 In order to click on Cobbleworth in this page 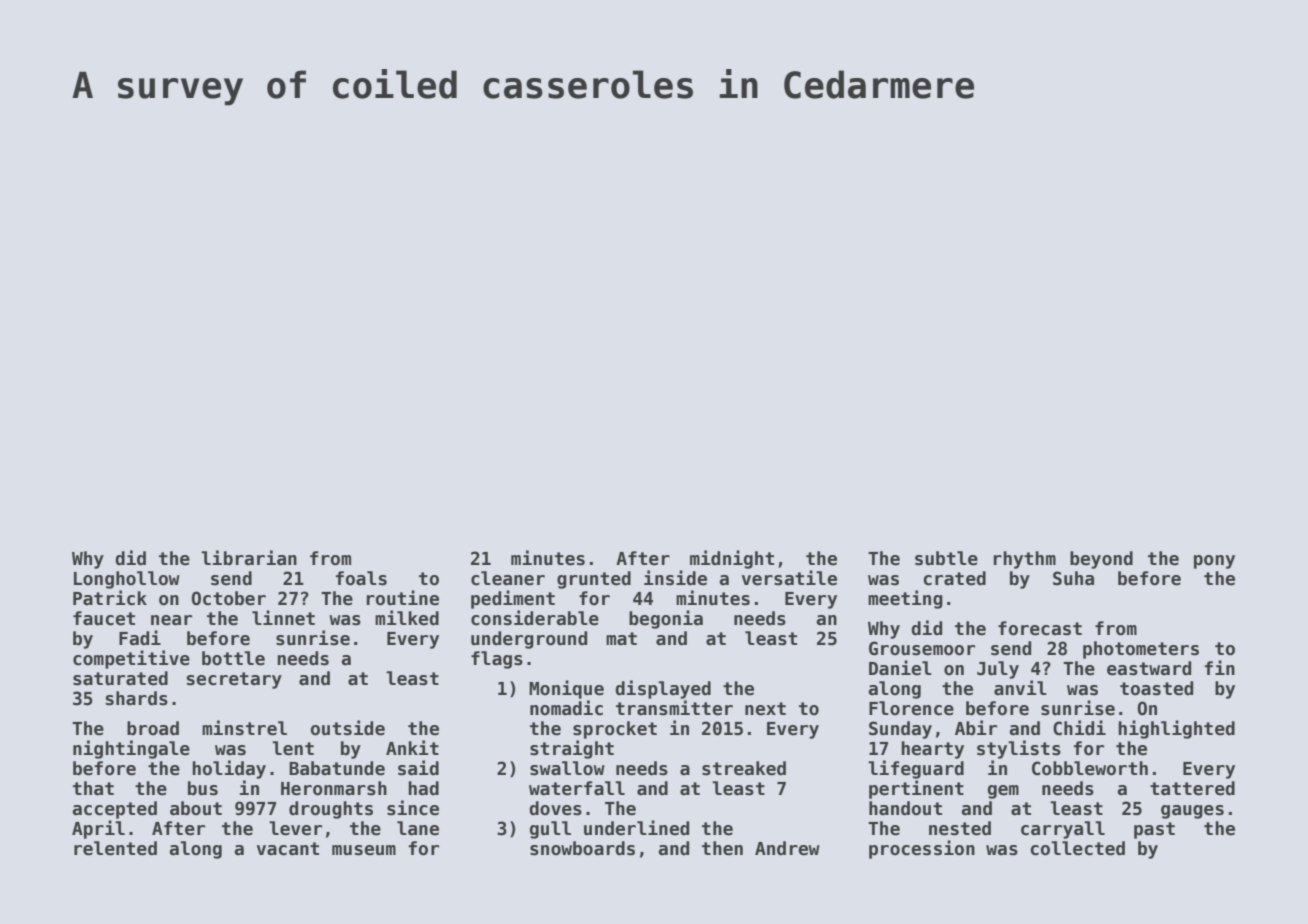, I will do `click(1090, 768)`.
